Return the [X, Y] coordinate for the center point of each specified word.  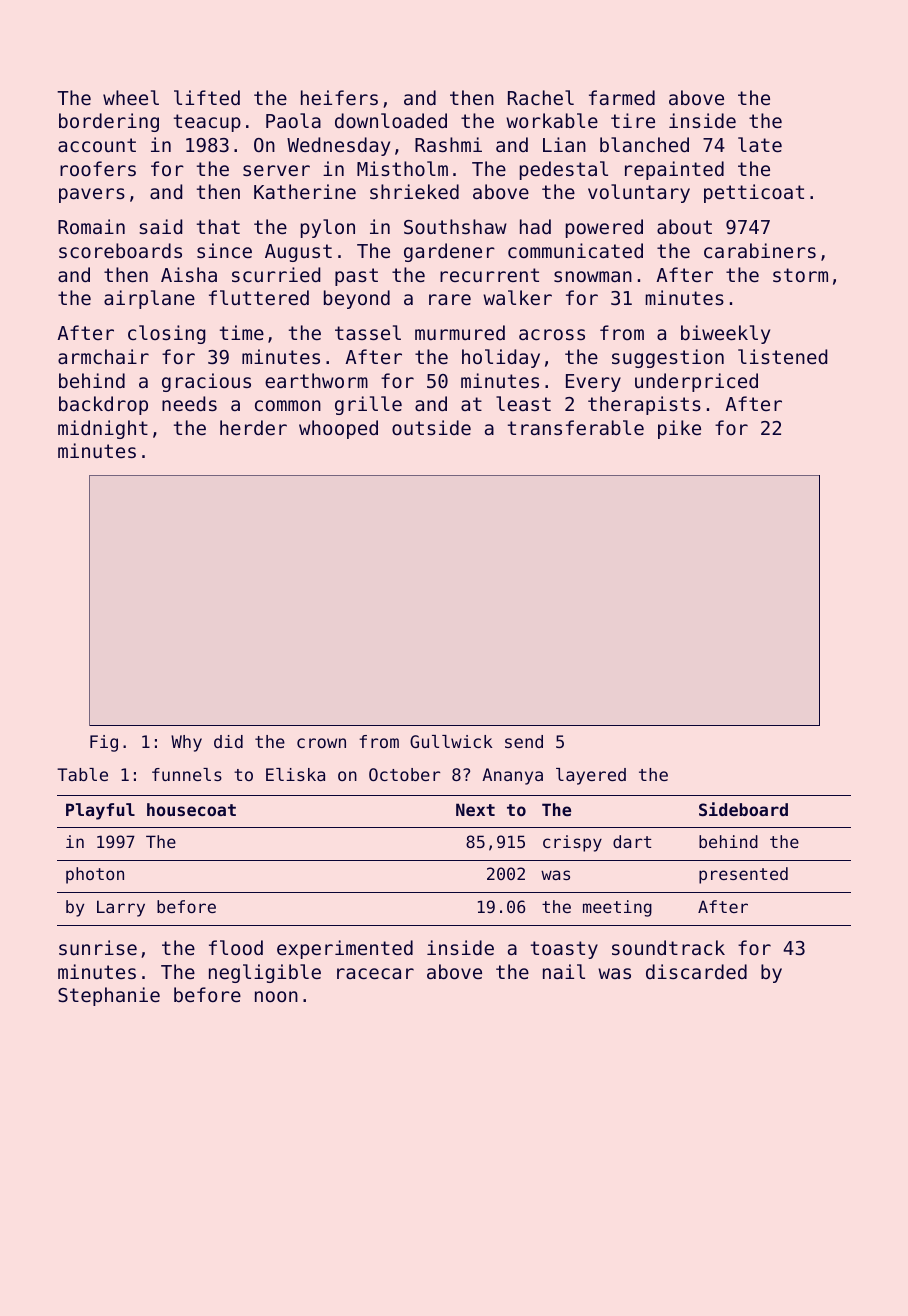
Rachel [541, 97]
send [524, 741]
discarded [696, 971]
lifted [207, 97]
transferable [576, 427]
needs [189, 403]
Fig [104, 743]
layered [591, 776]
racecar [375, 973]
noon [276, 996]
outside [431, 427]
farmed [622, 97]
